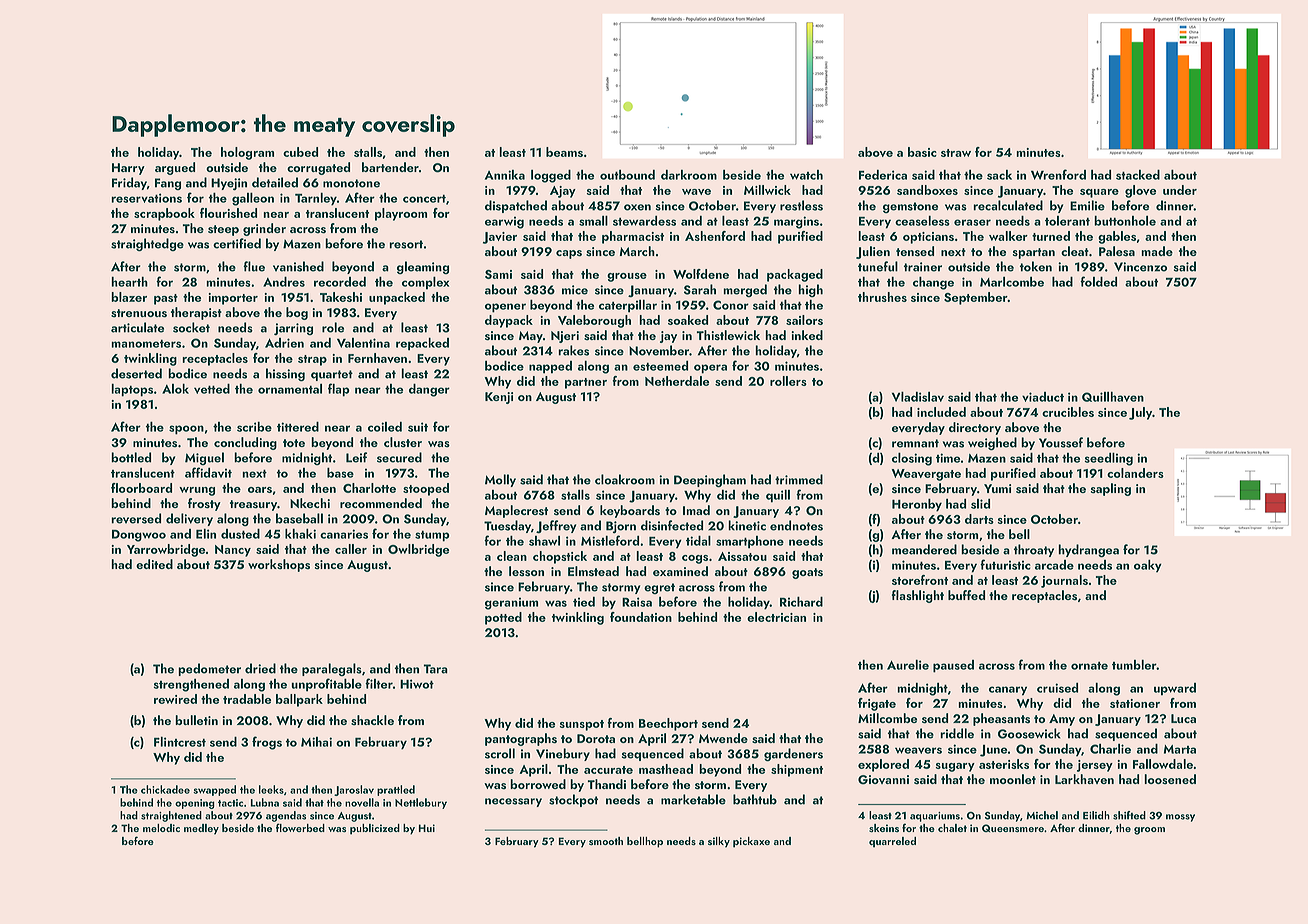 The image size is (1308, 924). I want to click on sunspot, so click(581, 725).
